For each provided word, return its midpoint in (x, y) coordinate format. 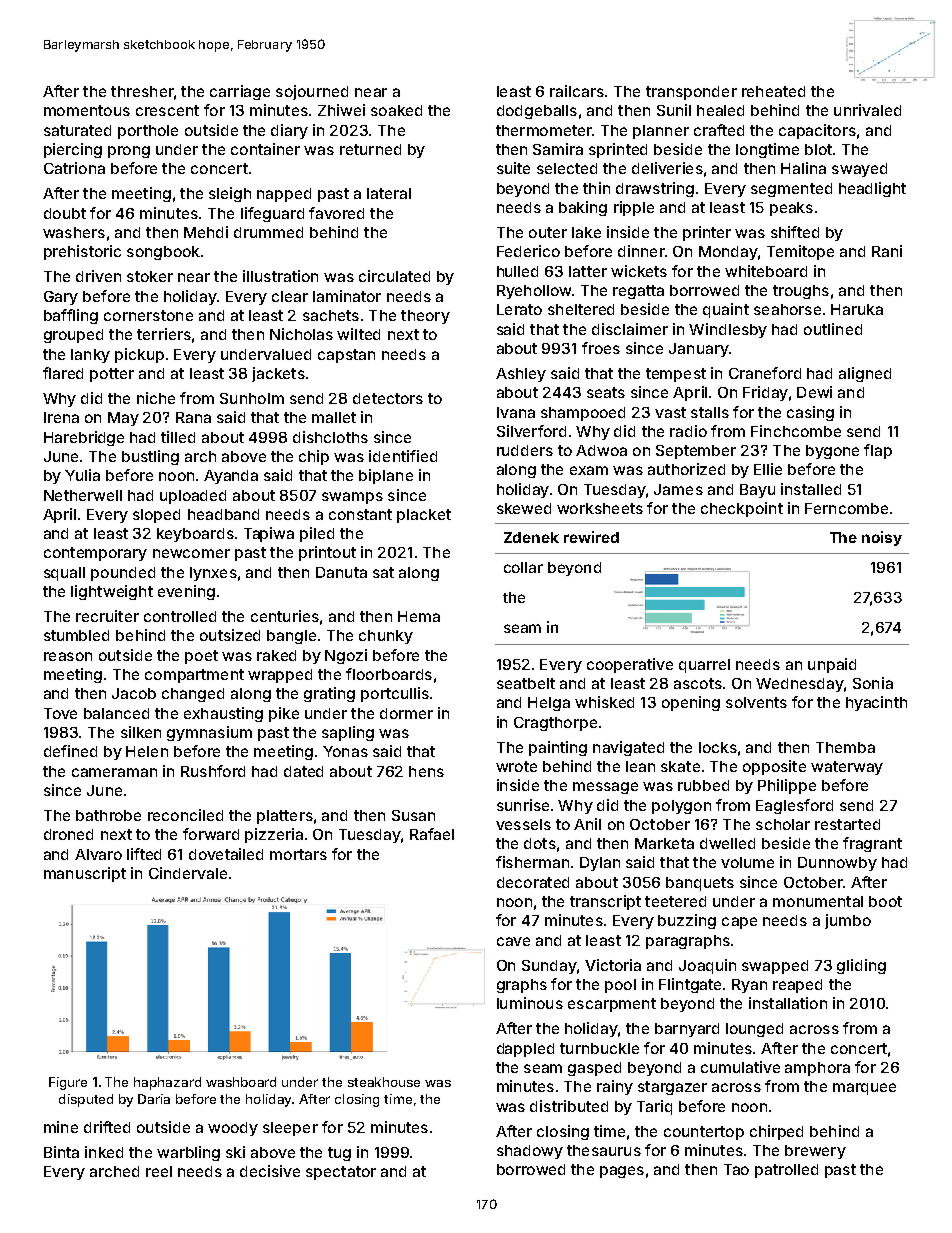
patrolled (786, 1171)
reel (159, 1171)
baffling (71, 316)
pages (622, 1172)
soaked (396, 110)
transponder (691, 93)
